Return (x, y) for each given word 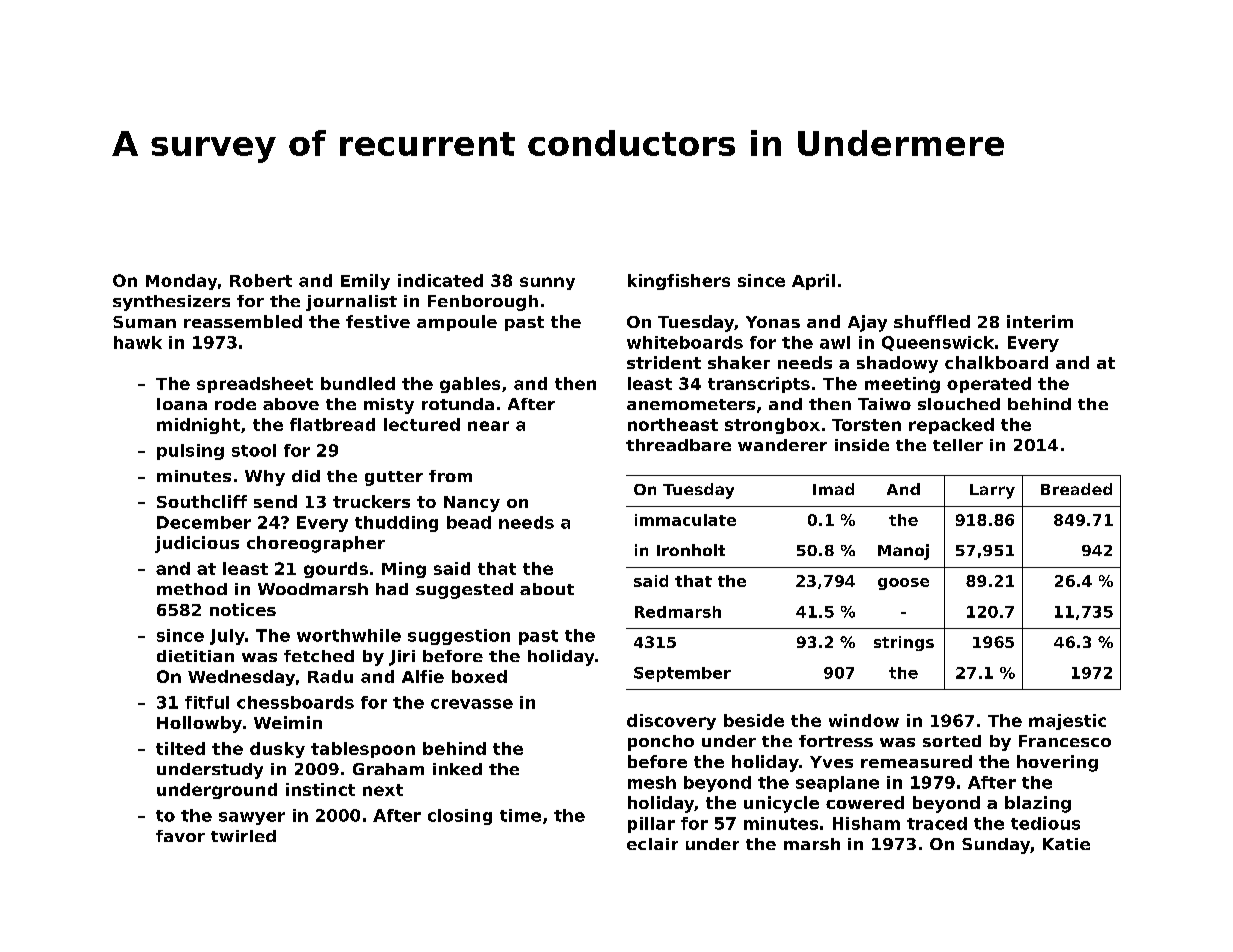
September (682, 674)
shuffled (932, 321)
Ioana (182, 404)
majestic (1067, 722)
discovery (671, 722)
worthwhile (349, 635)
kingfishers (679, 282)
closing (460, 817)
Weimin (288, 722)
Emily (365, 282)
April (813, 282)
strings (904, 643)
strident (664, 362)
